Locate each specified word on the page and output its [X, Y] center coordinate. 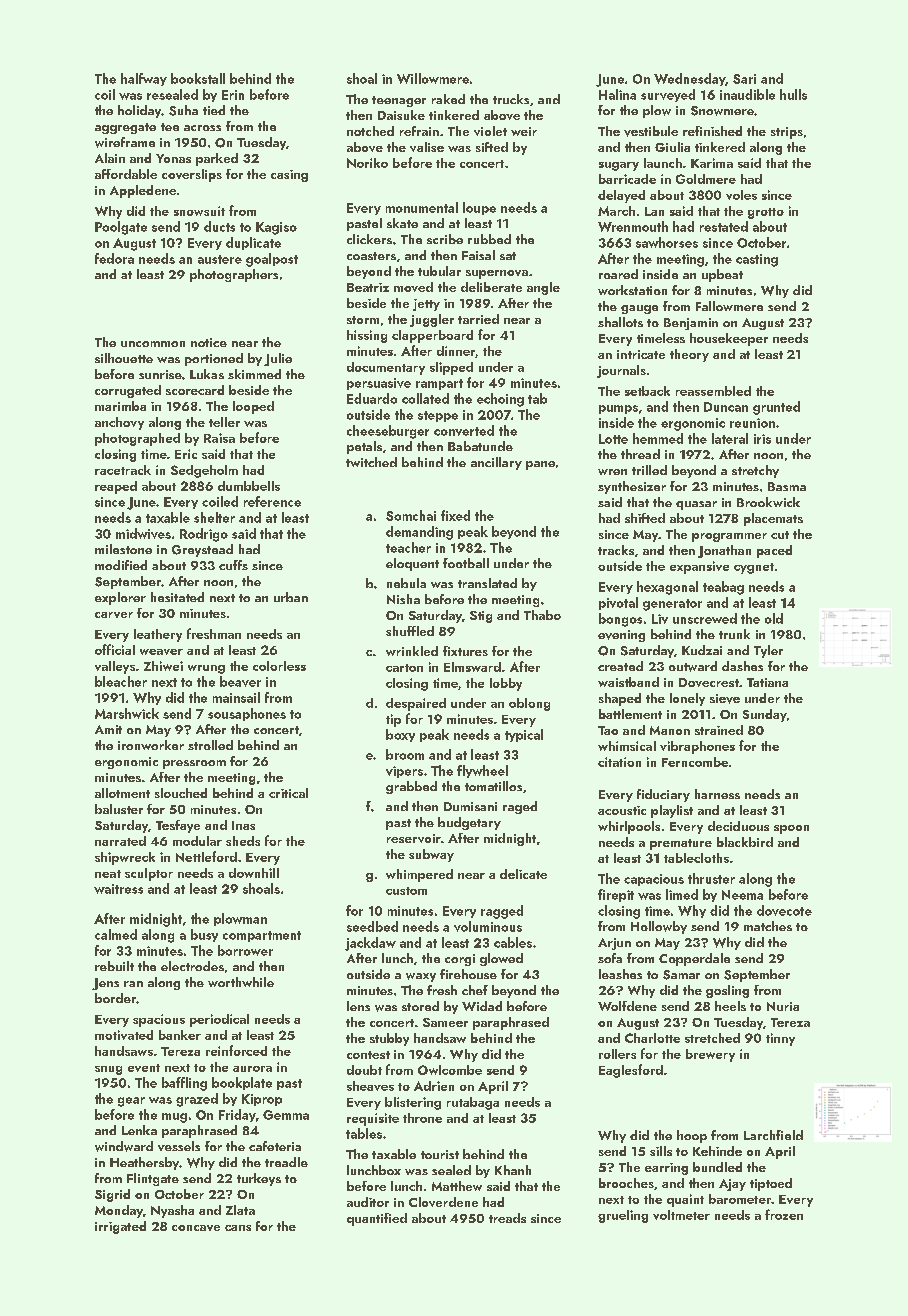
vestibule [651, 131]
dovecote [784, 910]
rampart [439, 384]
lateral [730, 438]
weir [524, 131]
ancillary [496, 463]
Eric [186, 454]
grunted [776, 408]
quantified [377, 1219]
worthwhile [241, 982]
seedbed [372, 926]
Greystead [202, 550]
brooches [626, 1183]
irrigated [120, 1227]
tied [214, 110]
